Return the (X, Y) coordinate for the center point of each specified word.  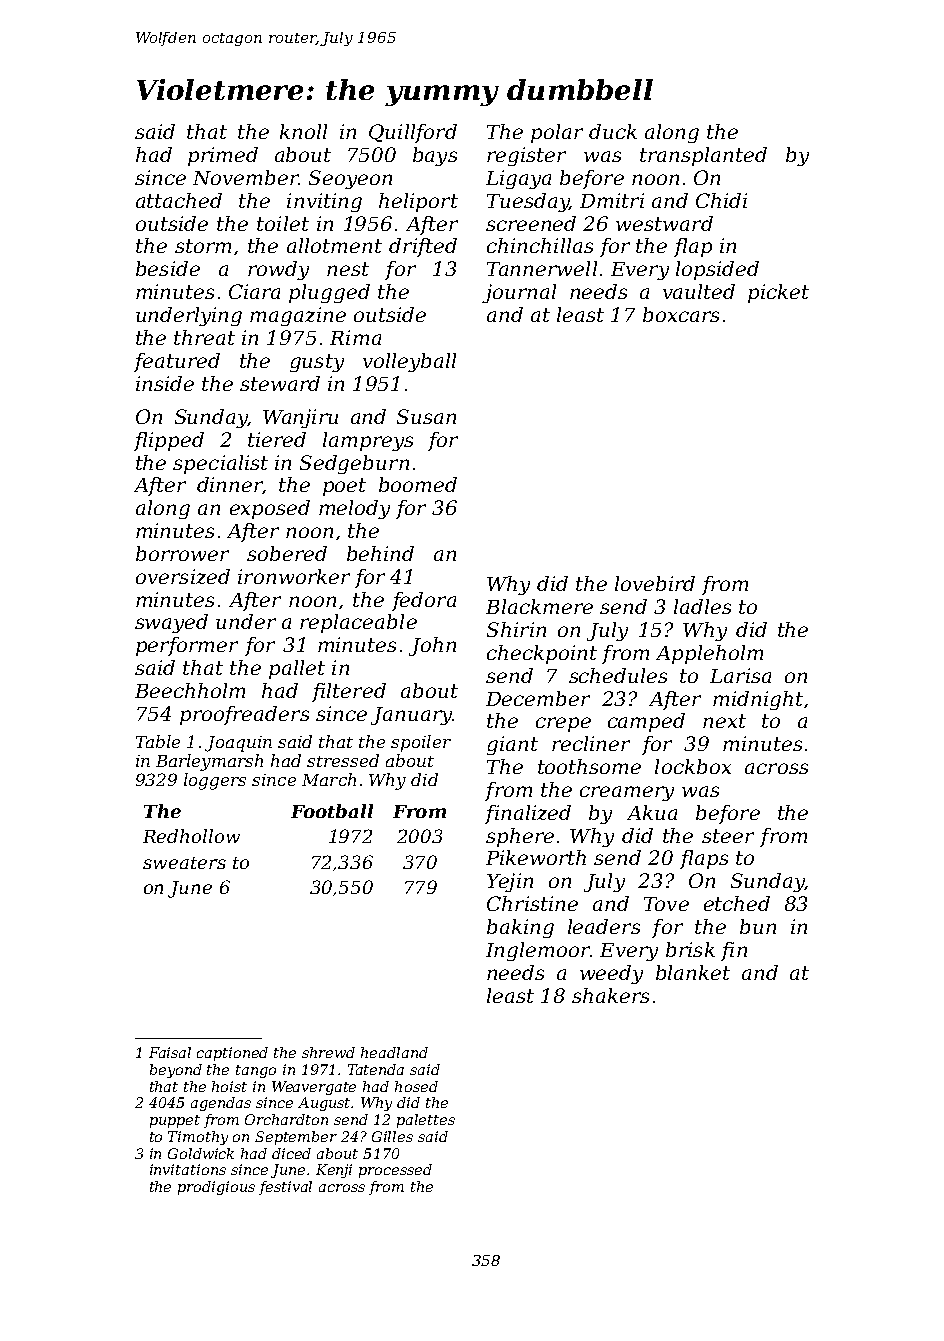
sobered (287, 553)
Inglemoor (538, 951)
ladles (702, 606)
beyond (176, 1071)
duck (613, 131)
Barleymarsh (209, 762)
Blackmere (539, 606)
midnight (758, 700)
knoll (303, 131)
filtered (349, 692)
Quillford (413, 133)
